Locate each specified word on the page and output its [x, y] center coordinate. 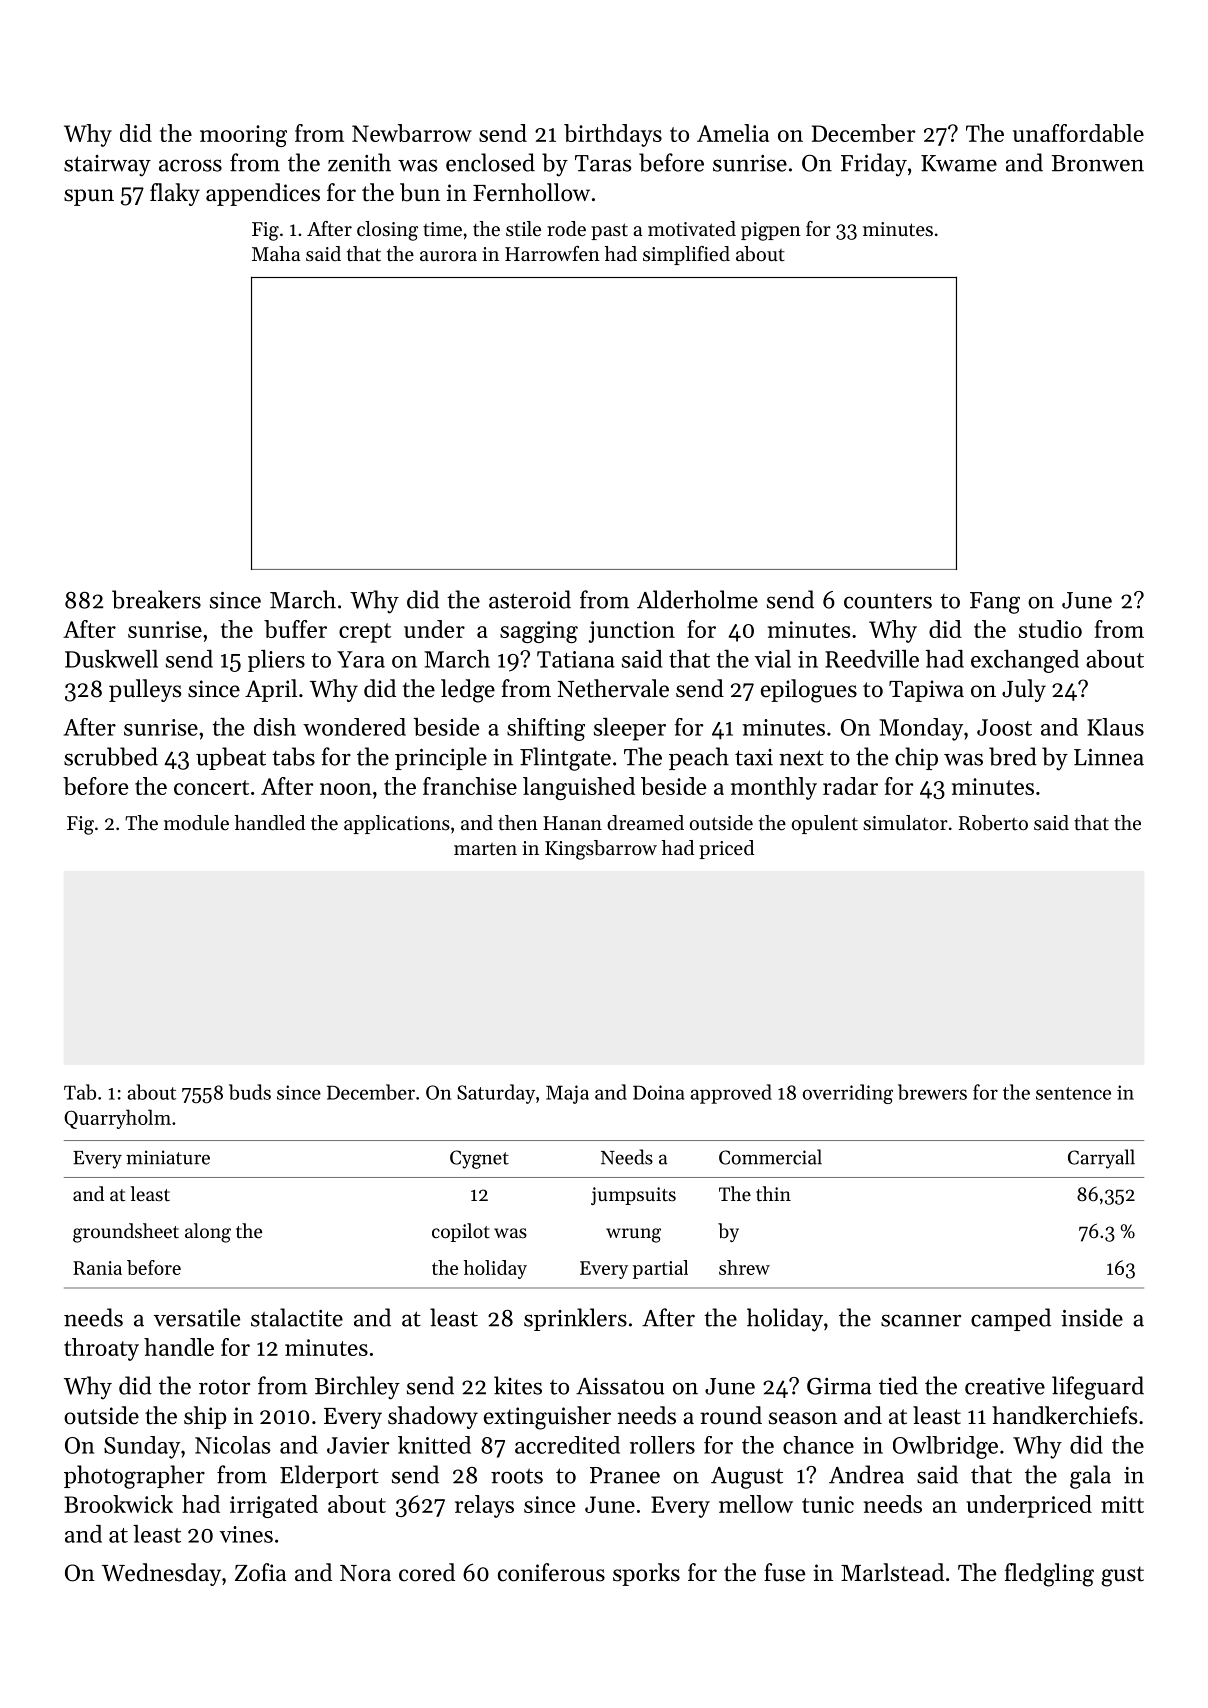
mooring [243, 136]
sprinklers [575, 1319]
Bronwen [1098, 163]
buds [250, 1092]
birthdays [613, 135]
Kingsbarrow [601, 850]
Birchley [357, 1388]
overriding [848, 1094]
